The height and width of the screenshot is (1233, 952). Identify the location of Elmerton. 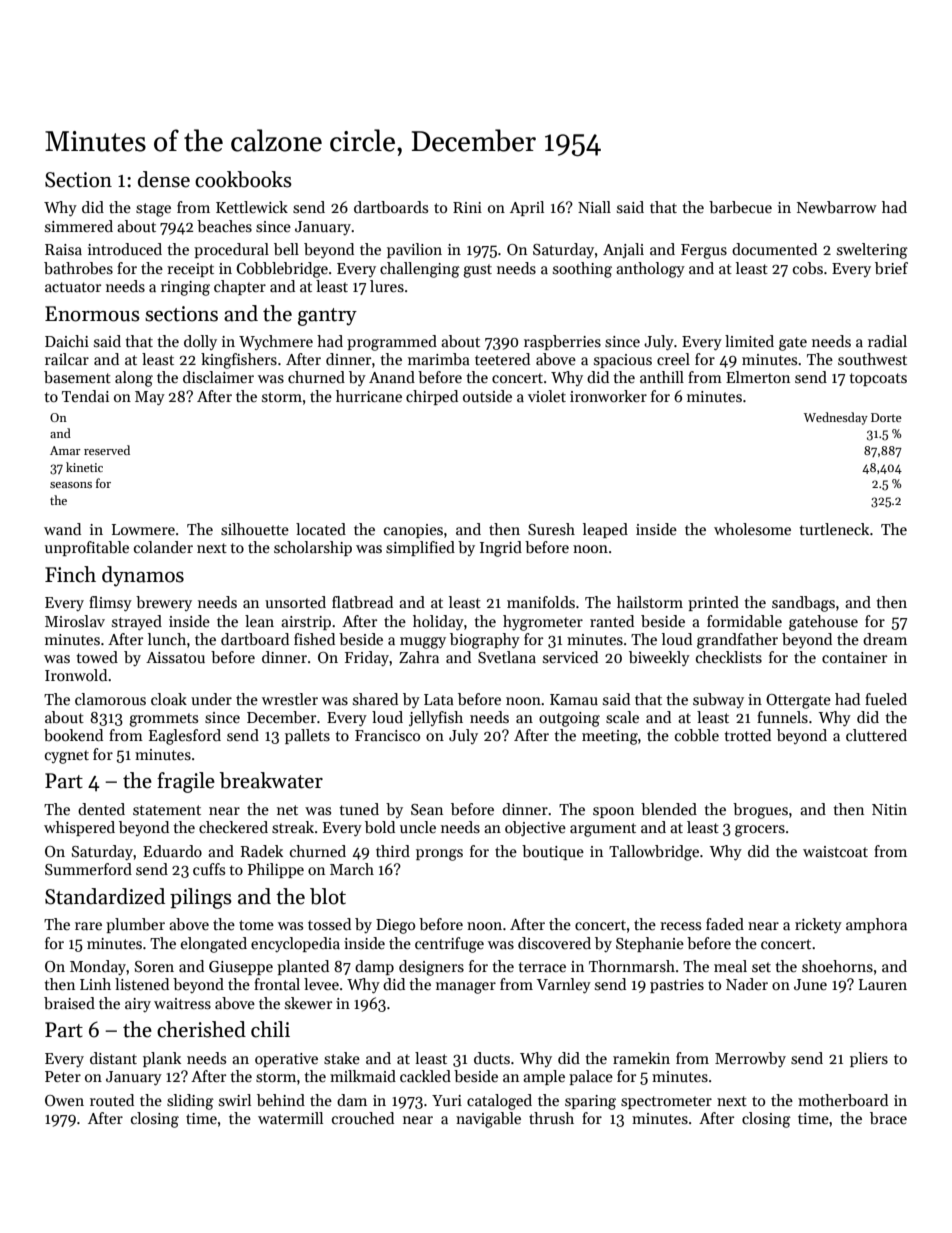
(758, 377).
